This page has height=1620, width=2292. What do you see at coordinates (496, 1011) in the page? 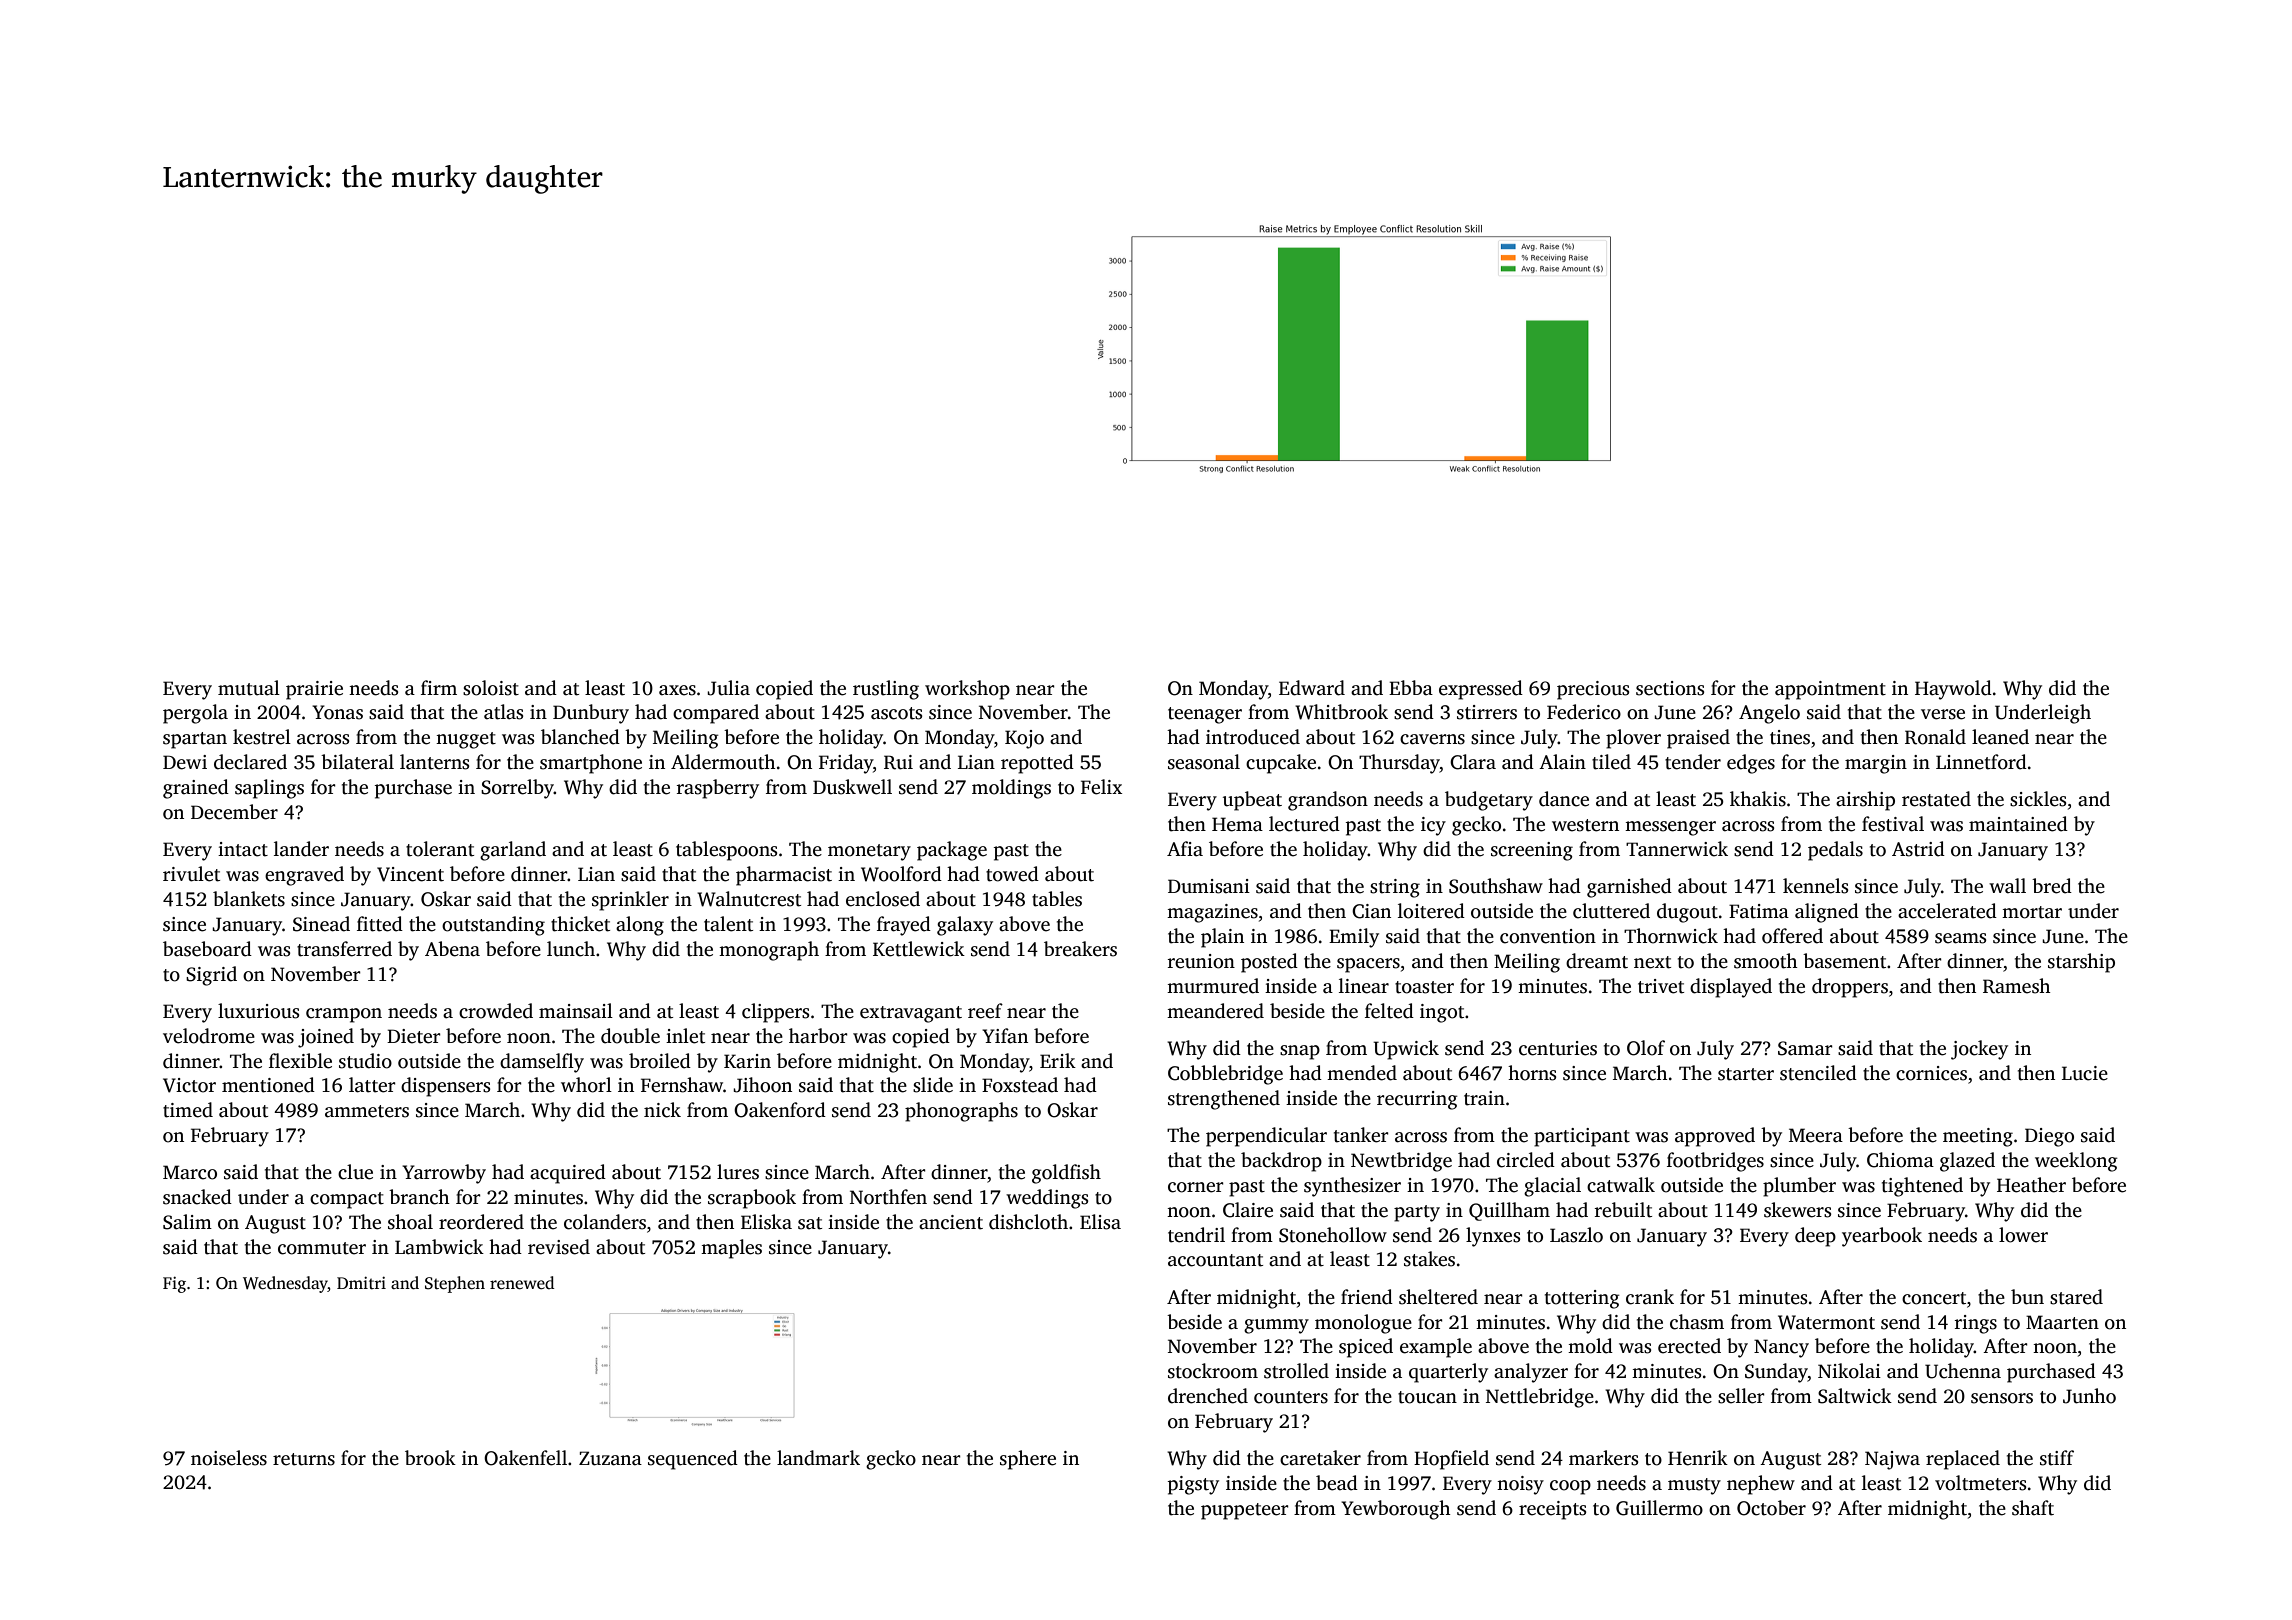
I see `crowded` at bounding box center [496, 1011].
